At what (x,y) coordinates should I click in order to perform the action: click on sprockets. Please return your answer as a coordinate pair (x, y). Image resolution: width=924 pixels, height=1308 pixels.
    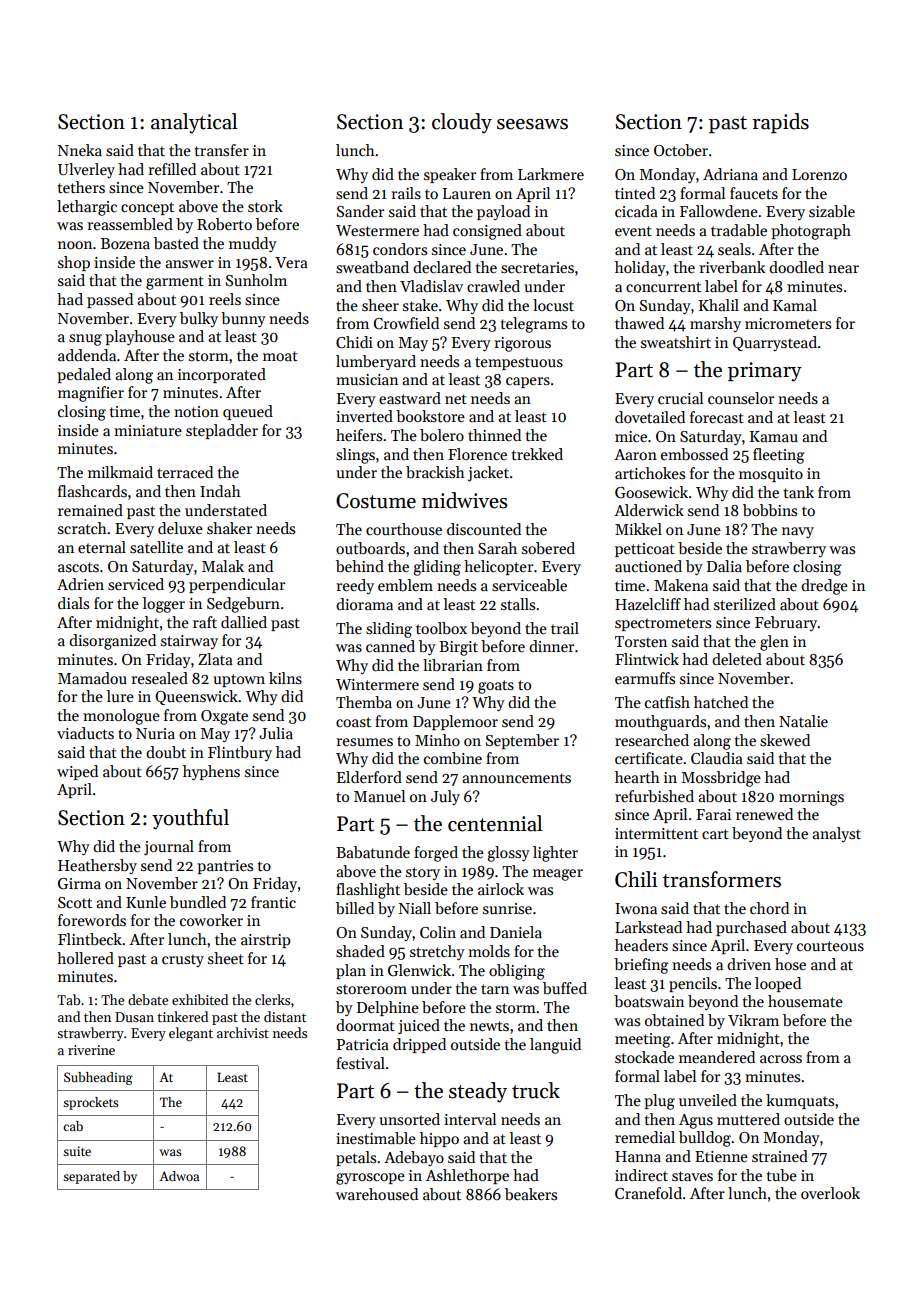
    Looking at the image, I should click on (91, 1103).
